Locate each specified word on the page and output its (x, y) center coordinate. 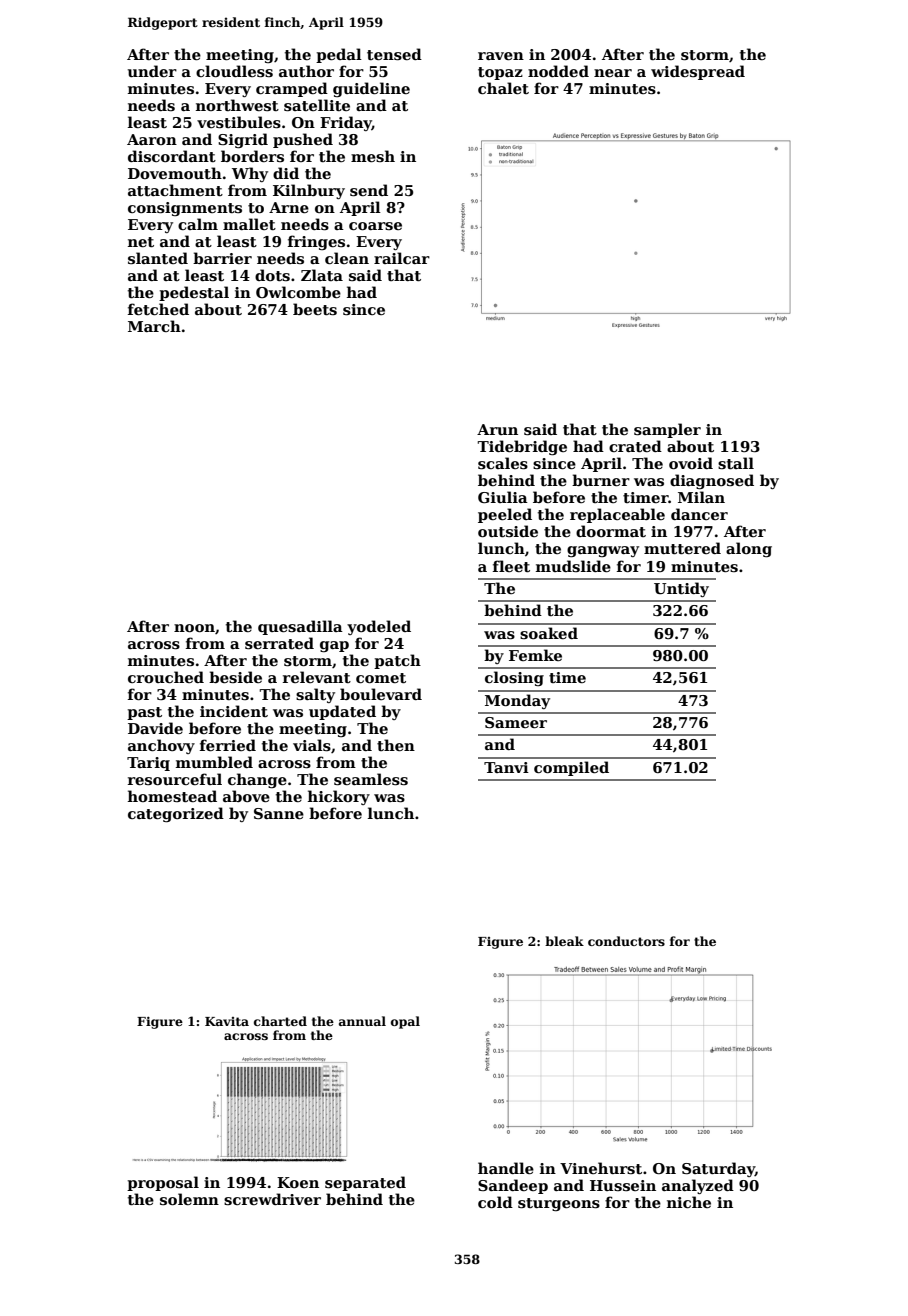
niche (689, 1202)
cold (495, 1202)
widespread (698, 72)
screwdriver (272, 1199)
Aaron (152, 139)
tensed (394, 54)
